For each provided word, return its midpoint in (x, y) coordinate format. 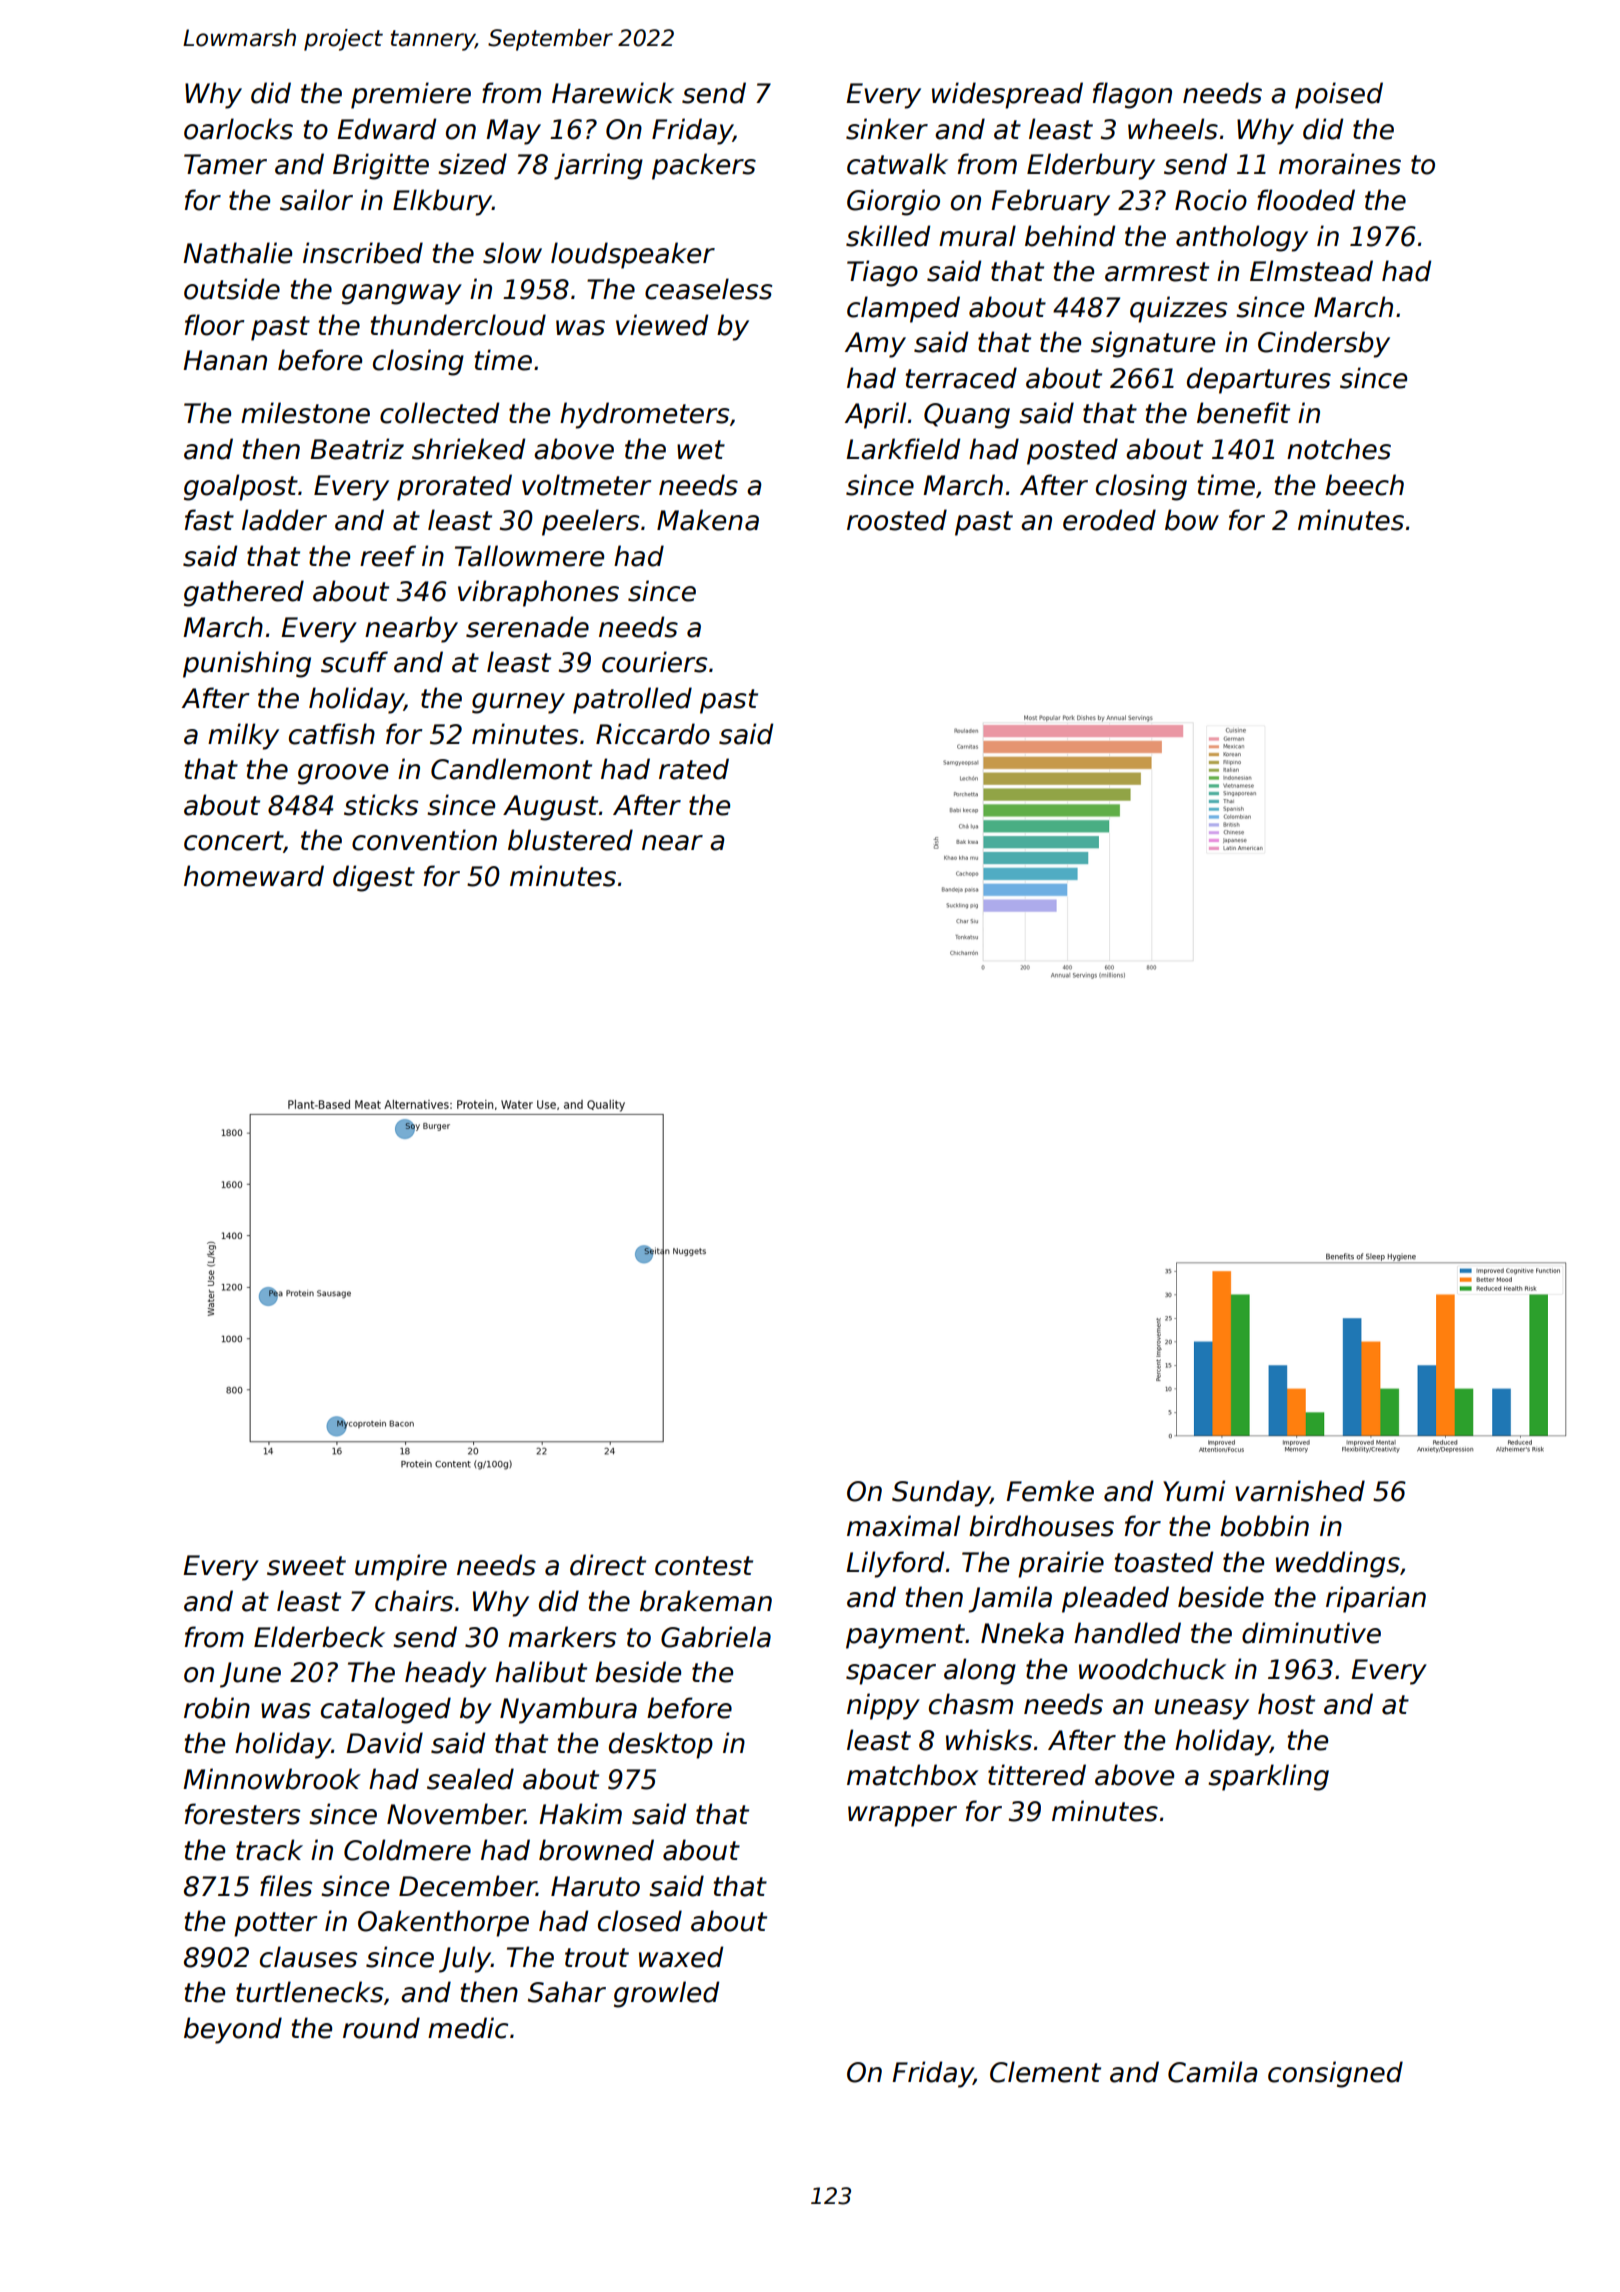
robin (217, 1708)
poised (1339, 95)
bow (1192, 520)
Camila (1213, 2072)
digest (374, 878)
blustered (570, 840)
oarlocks (238, 129)
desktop (661, 1745)
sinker (887, 129)
